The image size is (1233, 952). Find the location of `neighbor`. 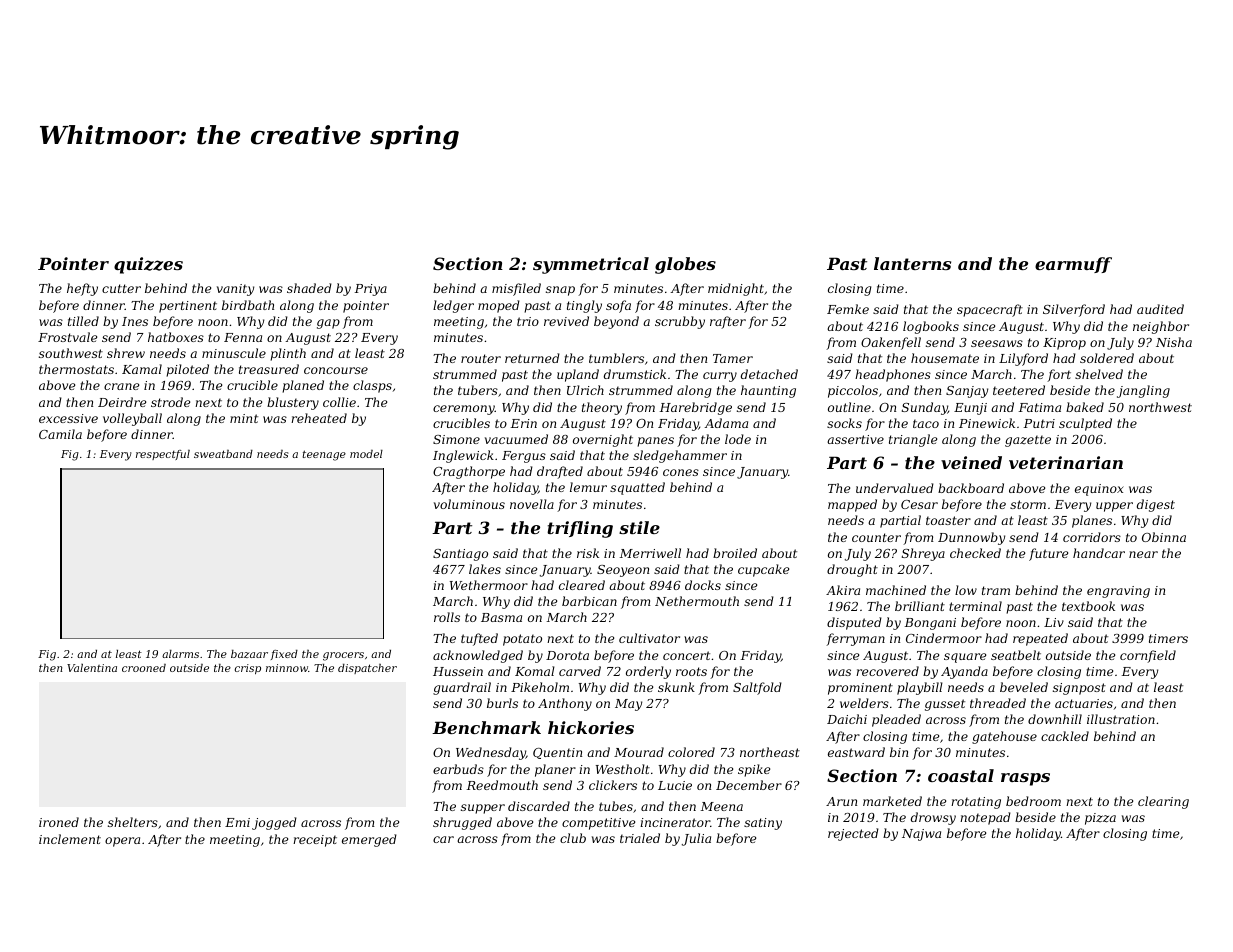

neighbor is located at coordinates (1161, 327).
